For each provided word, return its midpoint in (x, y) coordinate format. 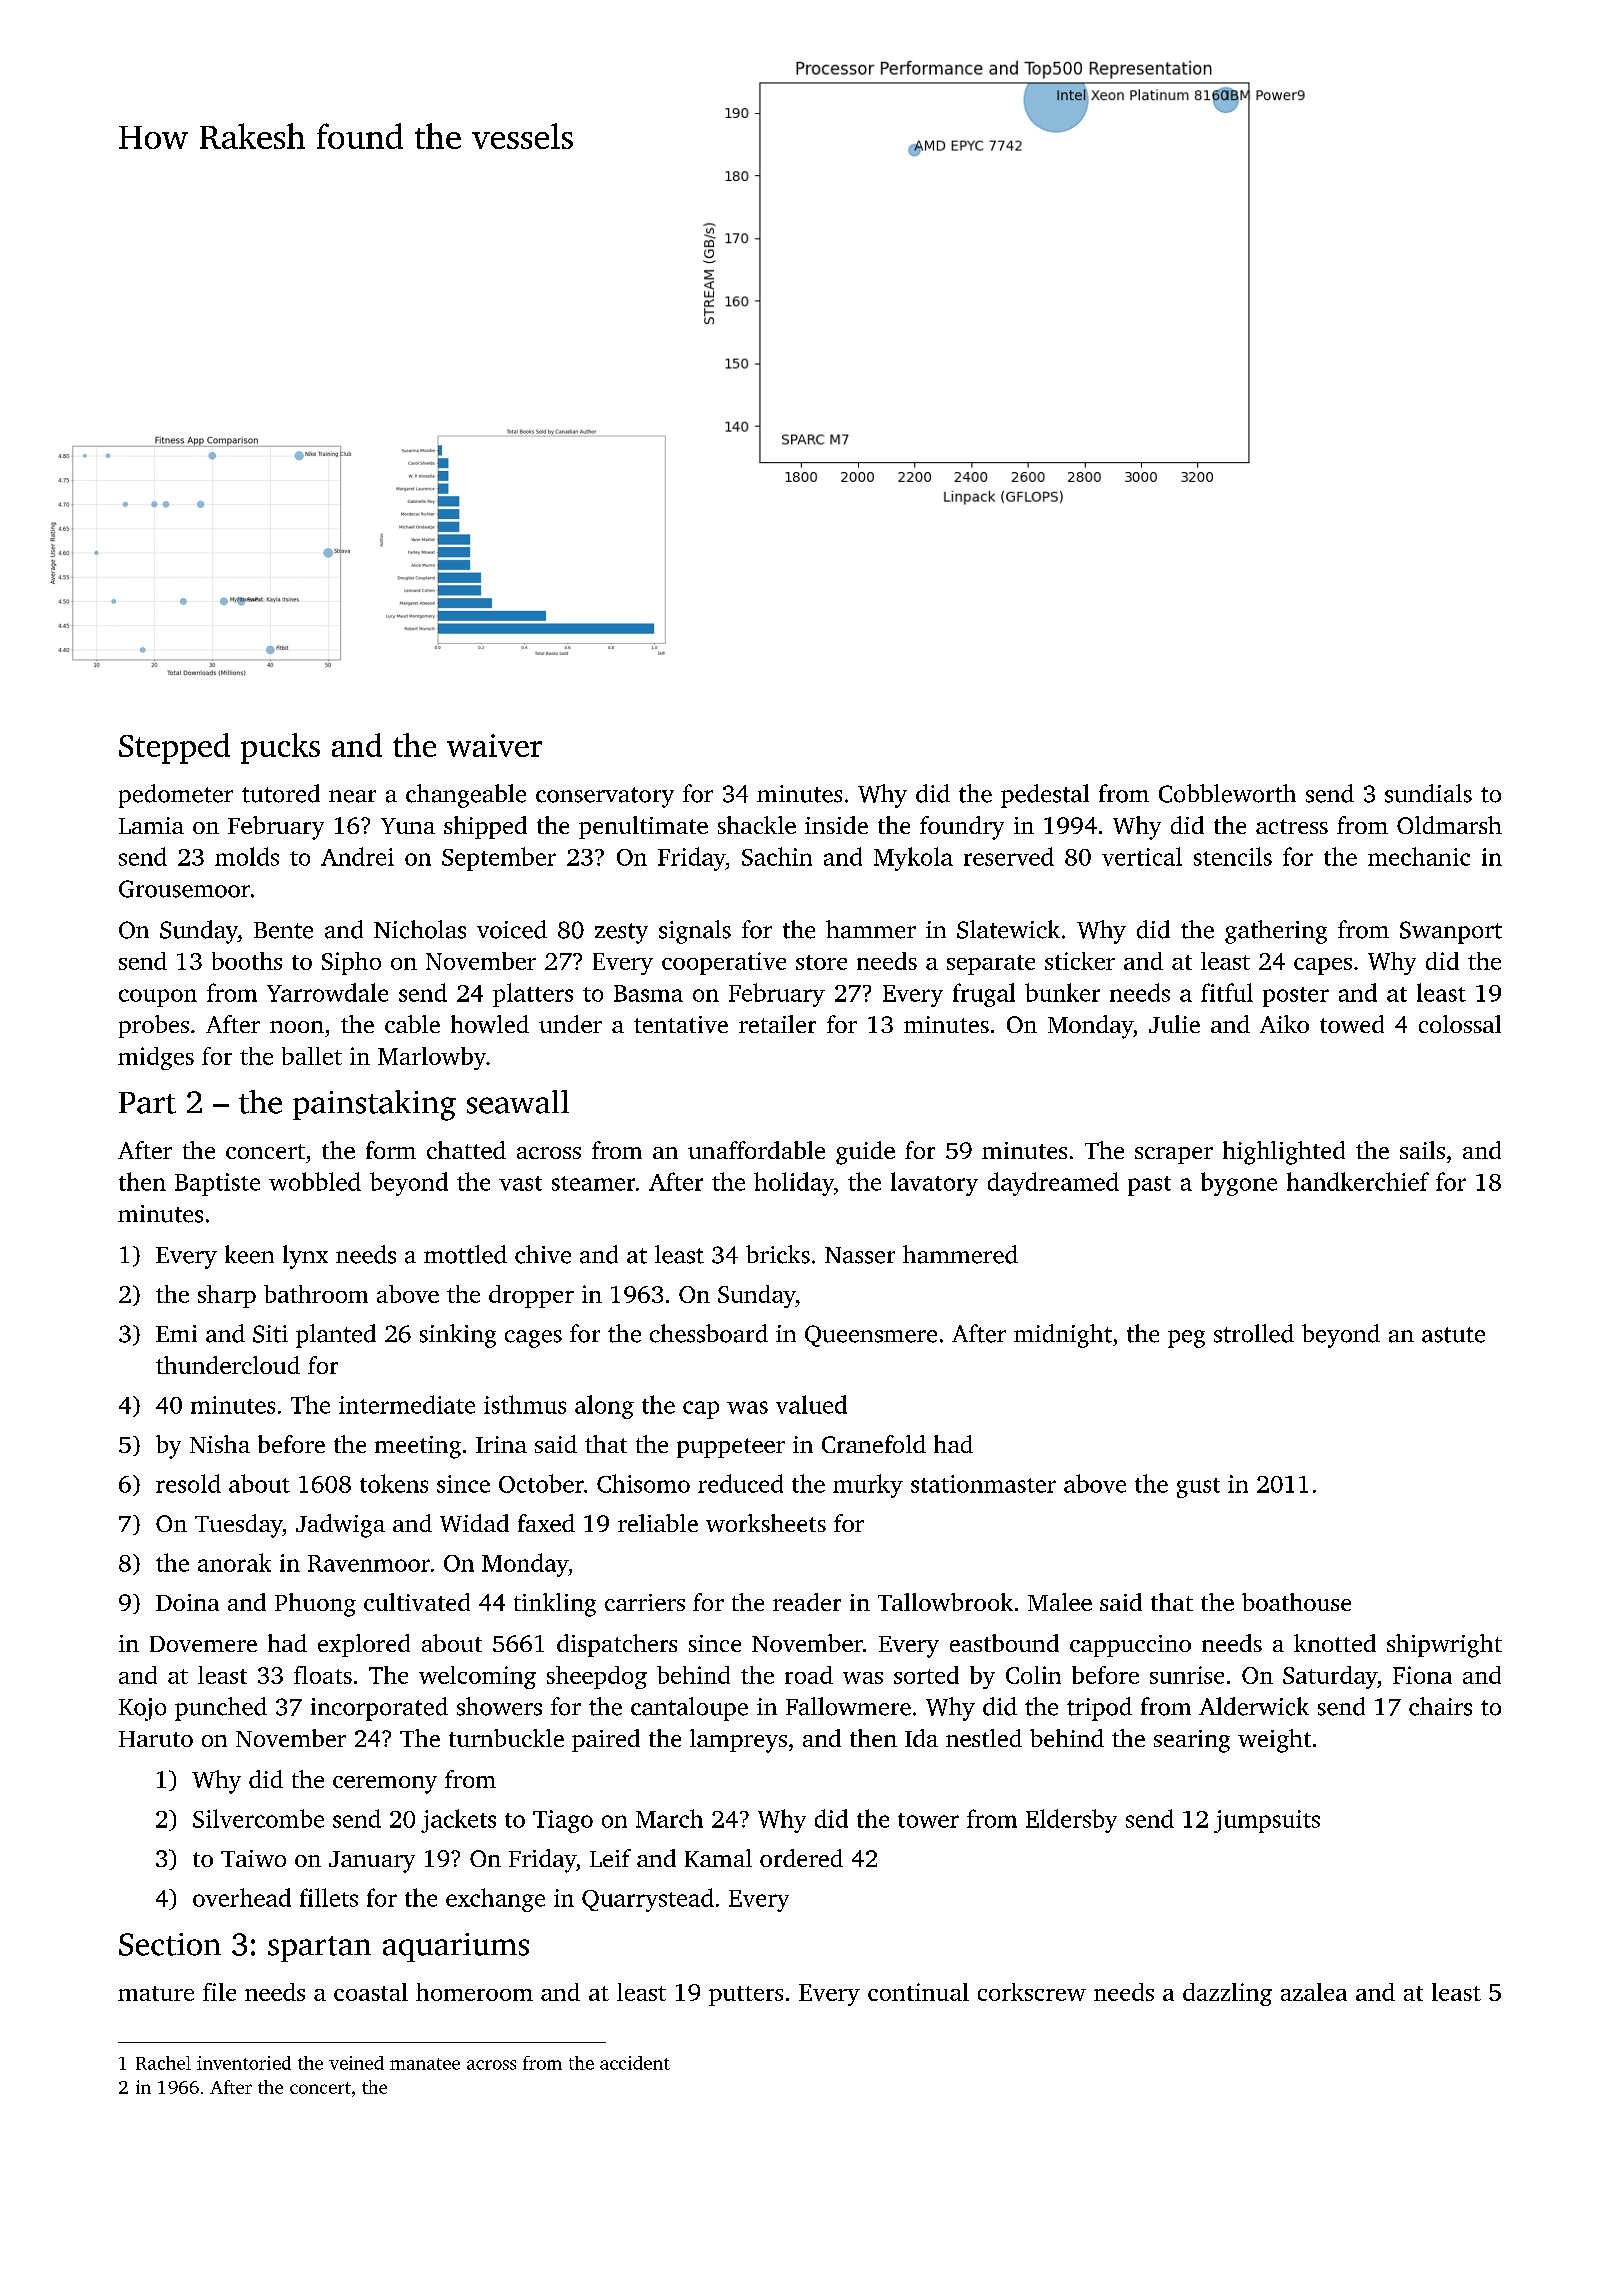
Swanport (1451, 932)
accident (635, 2063)
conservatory (605, 797)
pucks (280, 748)
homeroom (474, 1992)
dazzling (1227, 1994)
